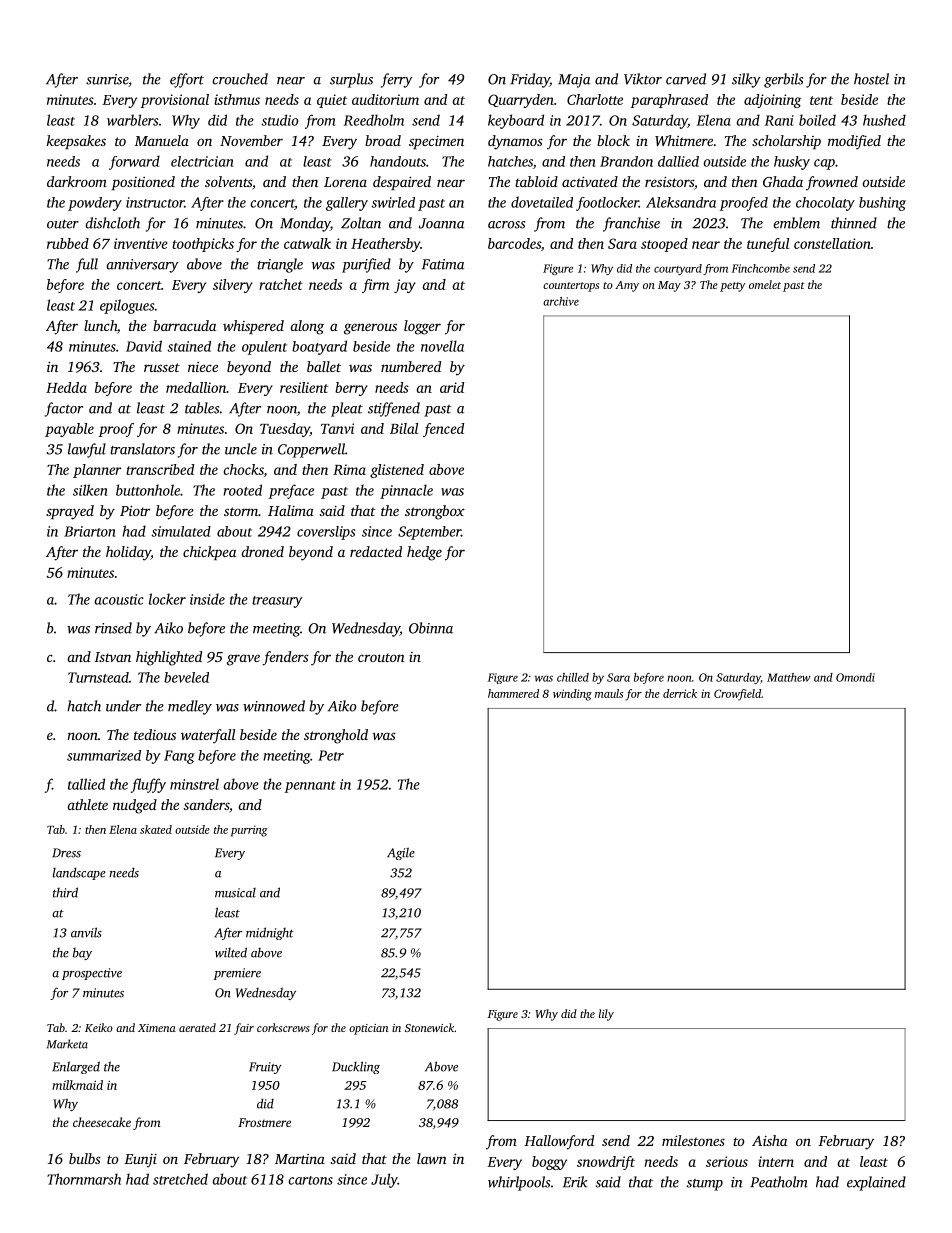 Image resolution: width=952 pixels, height=1233 pixels. What do you see at coordinates (732, 287) in the image?
I see `petty` at bounding box center [732, 287].
